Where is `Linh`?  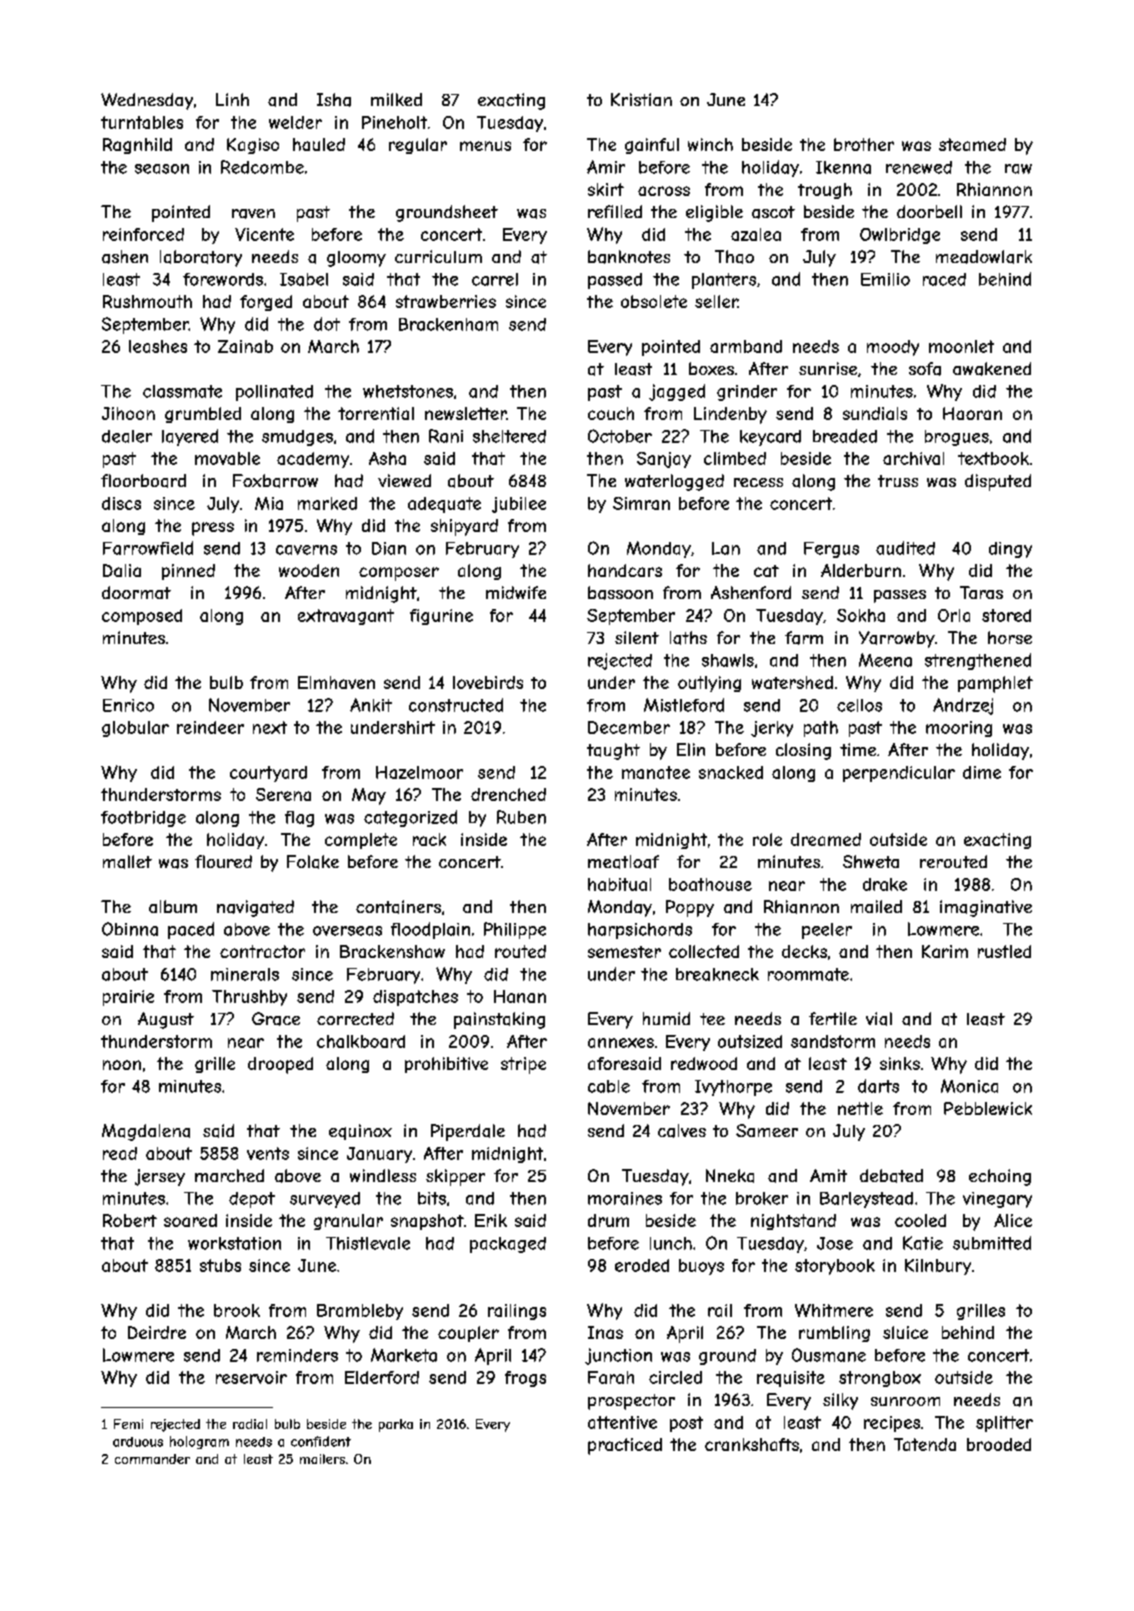 Linh is located at coordinates (232, 99).
